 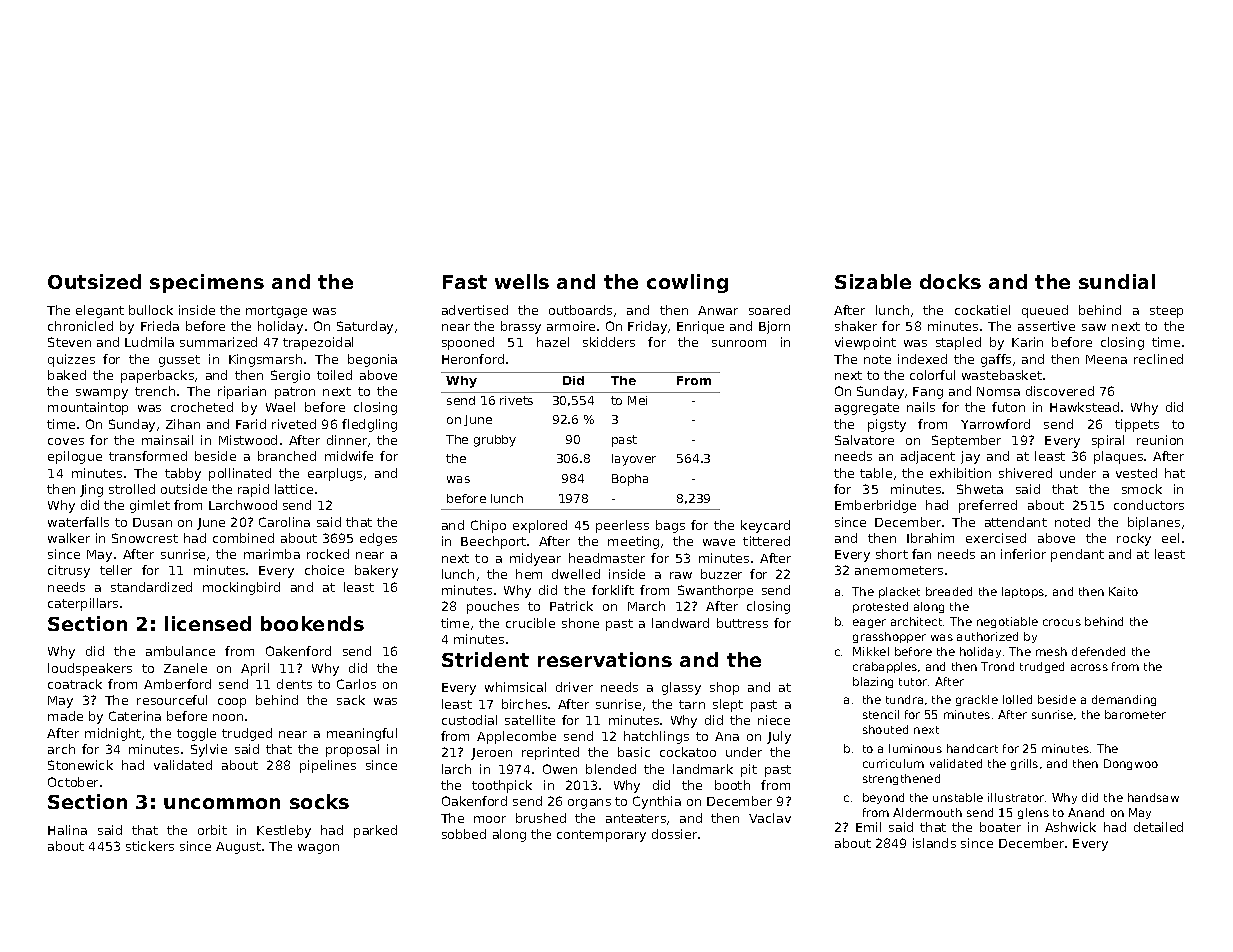 I want to click on sunroom, so click(x=739, y=343).
